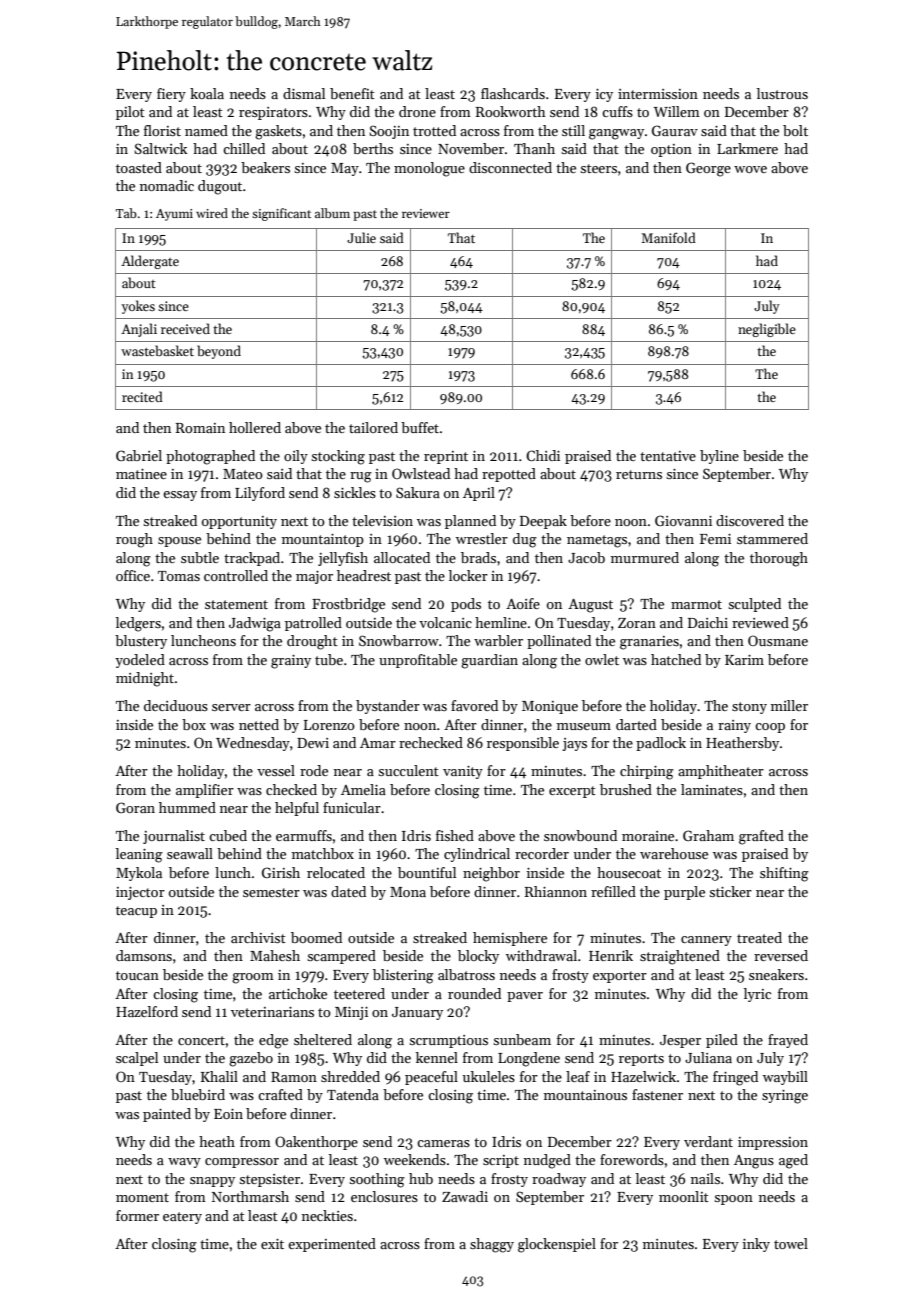 Image resolution: width=924 pixels, height=1308 pixels. Describe the element at coordinates (572, 792) in the screenshot. I see `excerpt` at that location.
